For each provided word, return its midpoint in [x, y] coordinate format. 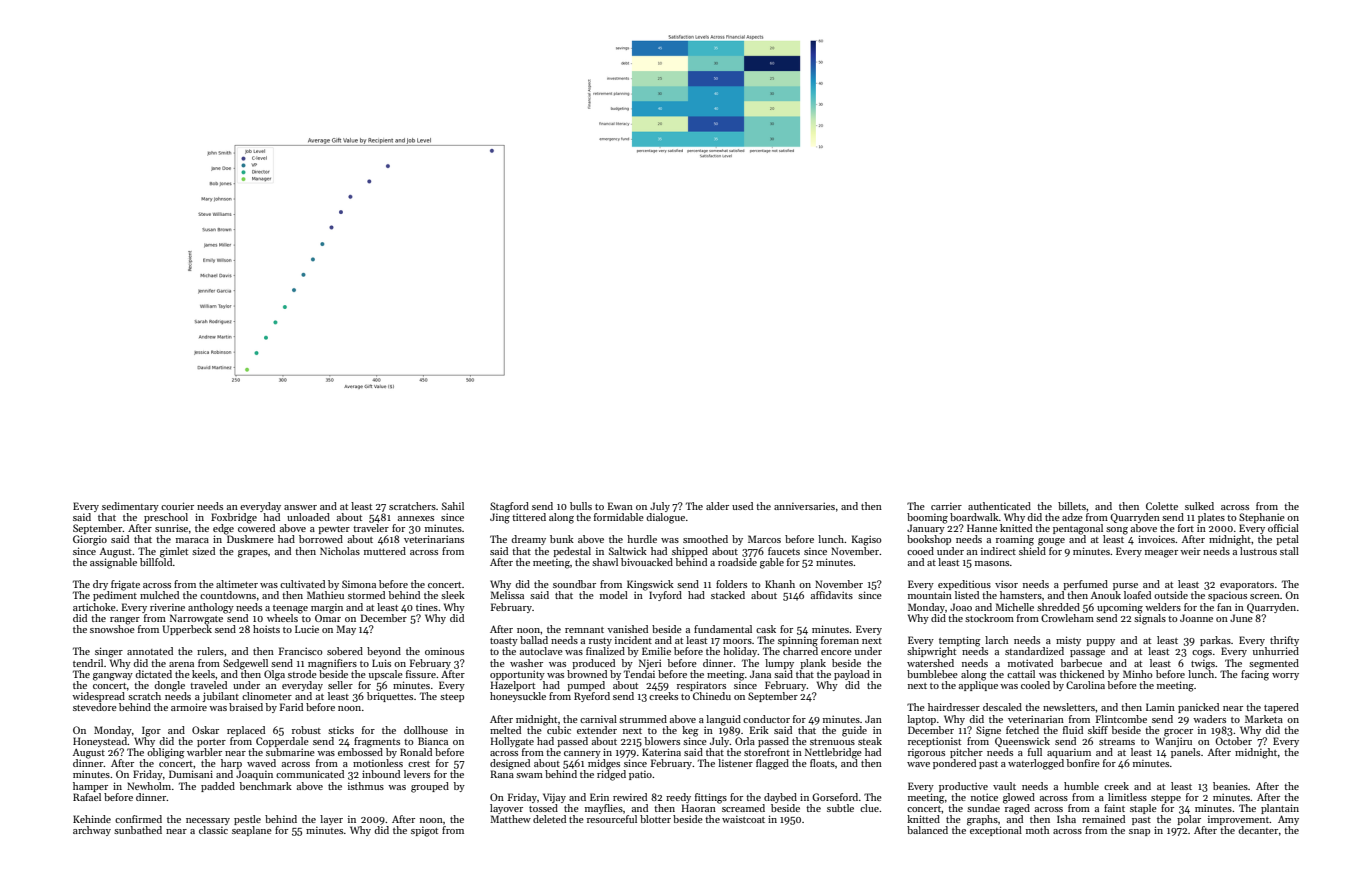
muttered [385, 551]
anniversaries [804, 506]
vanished [627, 629]
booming [927, 518]
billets [1072, 506]
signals [1150, 619]
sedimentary [130, 507]
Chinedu [712, 696]
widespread [98, 697]
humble [1081, 786]
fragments [377, 742]
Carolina [1085, 685]
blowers [662, 741]
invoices [1156, 539]
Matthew [510, 819]
